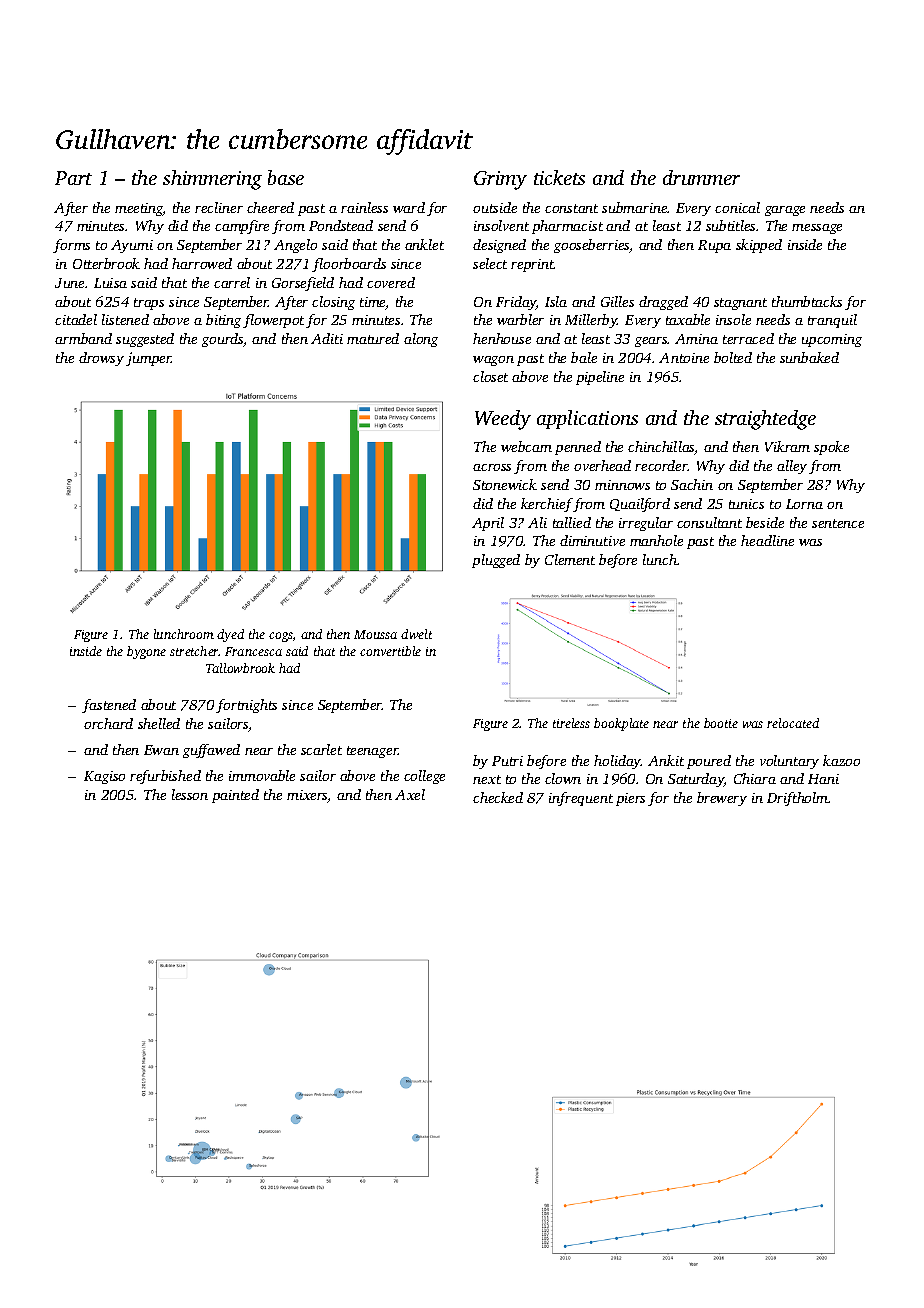 This image has height=1308, width=924. Describe the element at coordinates (190, 794) in the image. I see `lesson` at that location.
